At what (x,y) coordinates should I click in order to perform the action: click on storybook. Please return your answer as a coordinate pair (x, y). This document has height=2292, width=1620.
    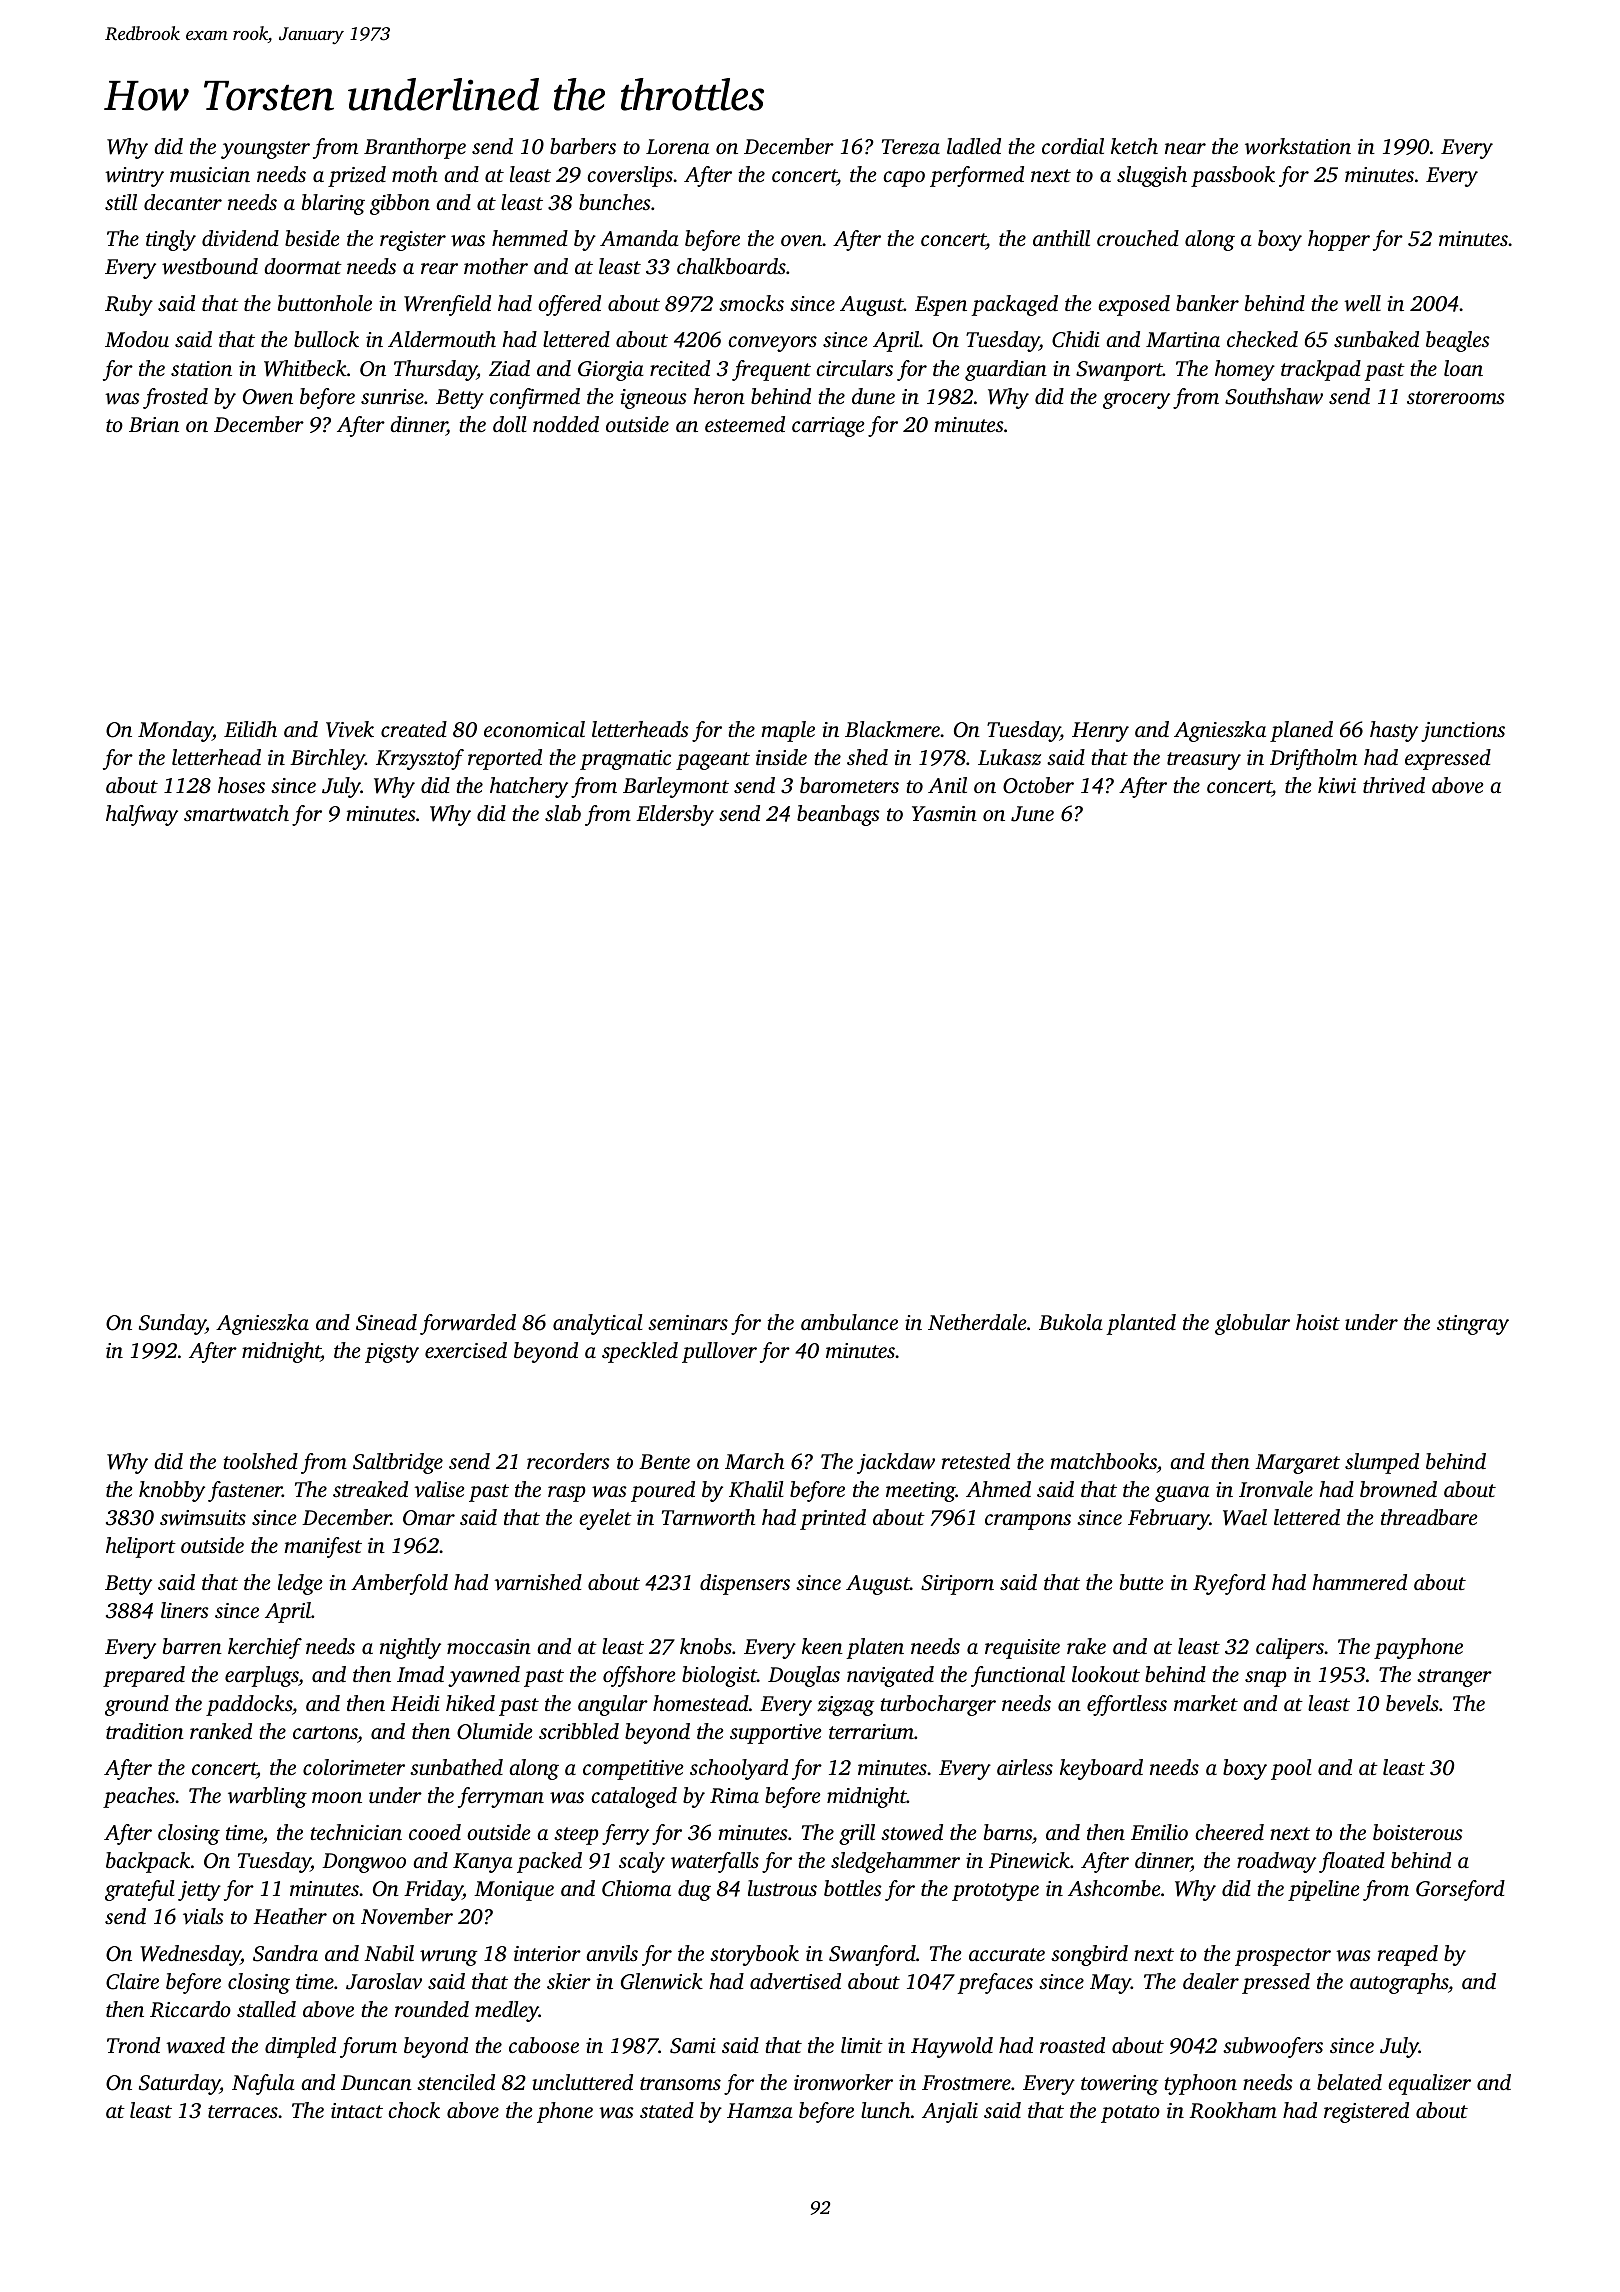
    Looking at the image, I should click on (754, 1955).
